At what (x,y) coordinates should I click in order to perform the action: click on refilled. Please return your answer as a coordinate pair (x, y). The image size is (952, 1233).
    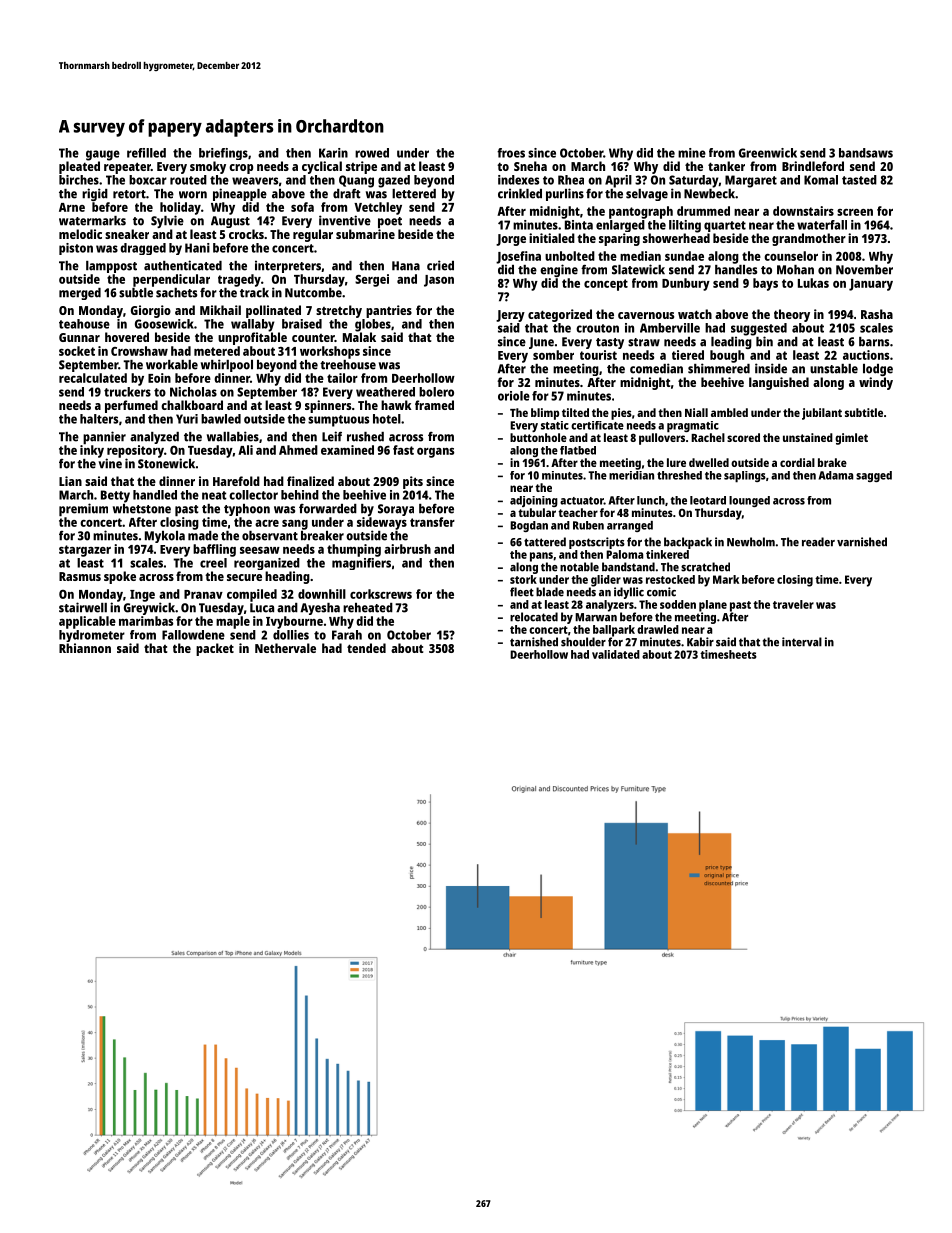
    Looking at the image, I should click on (146, 153).
